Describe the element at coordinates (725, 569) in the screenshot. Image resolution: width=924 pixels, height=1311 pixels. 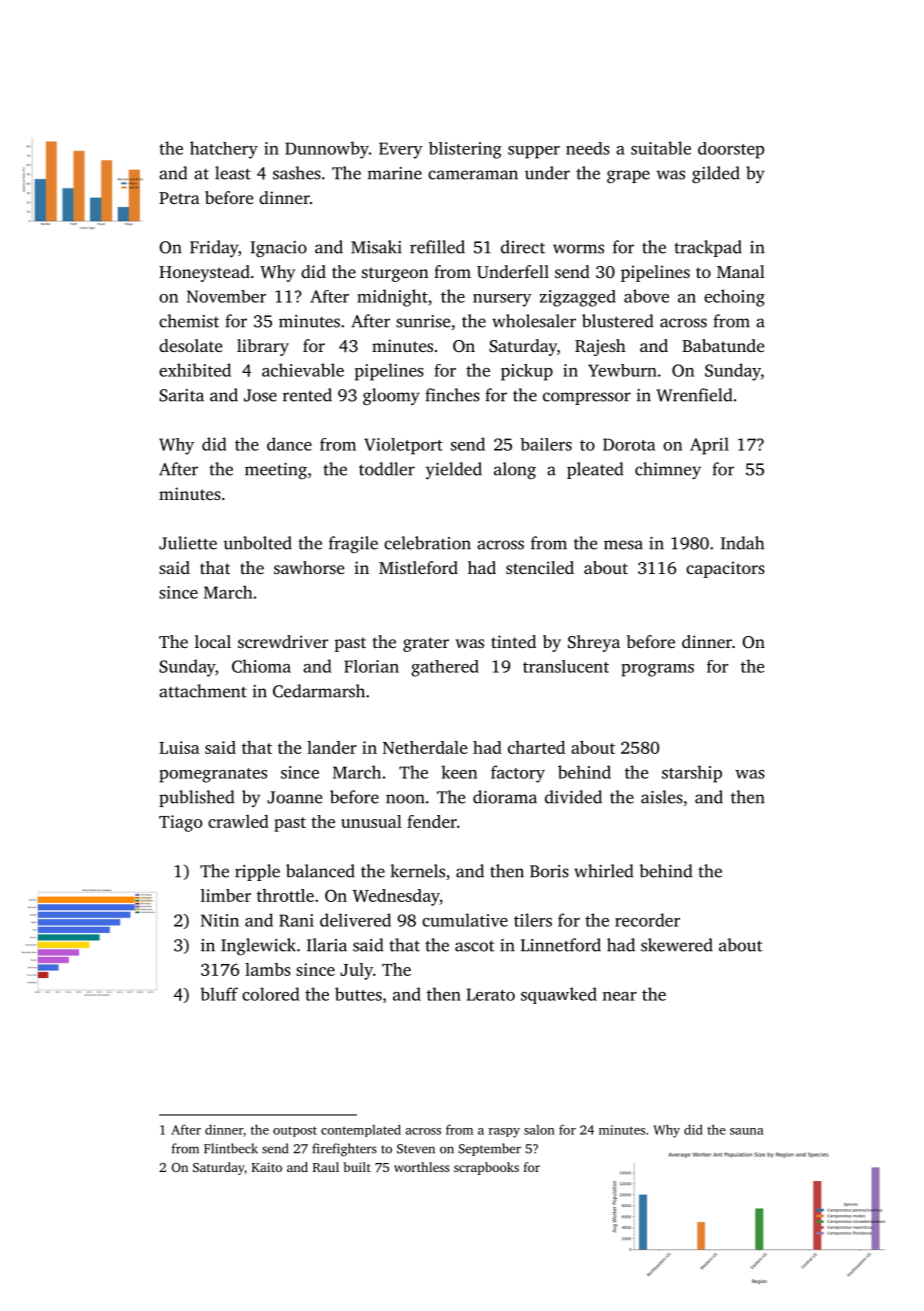
I see `capacitors` at that location.
